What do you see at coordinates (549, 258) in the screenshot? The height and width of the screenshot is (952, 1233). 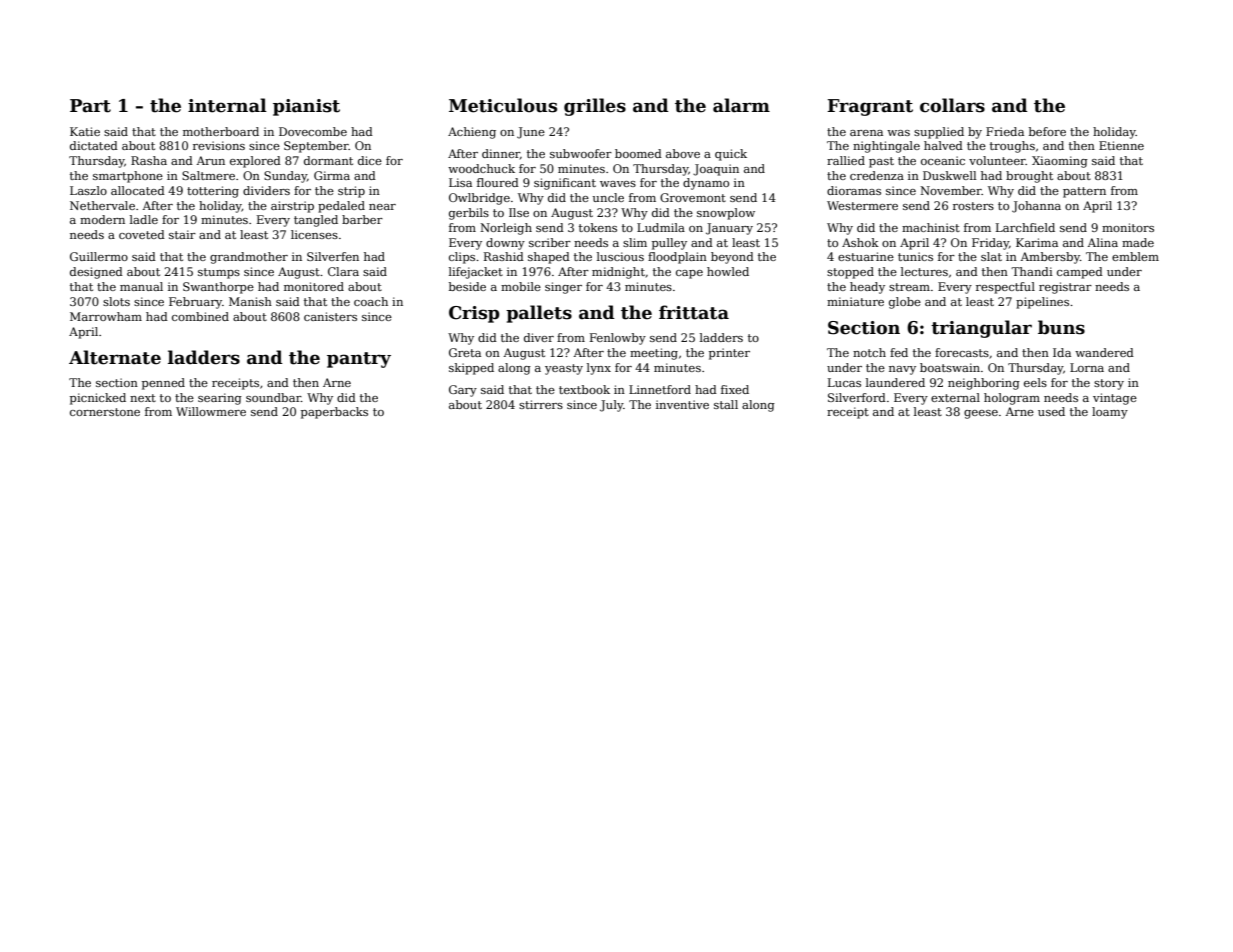 I see `shaped` at bounding box center [549, 258].
